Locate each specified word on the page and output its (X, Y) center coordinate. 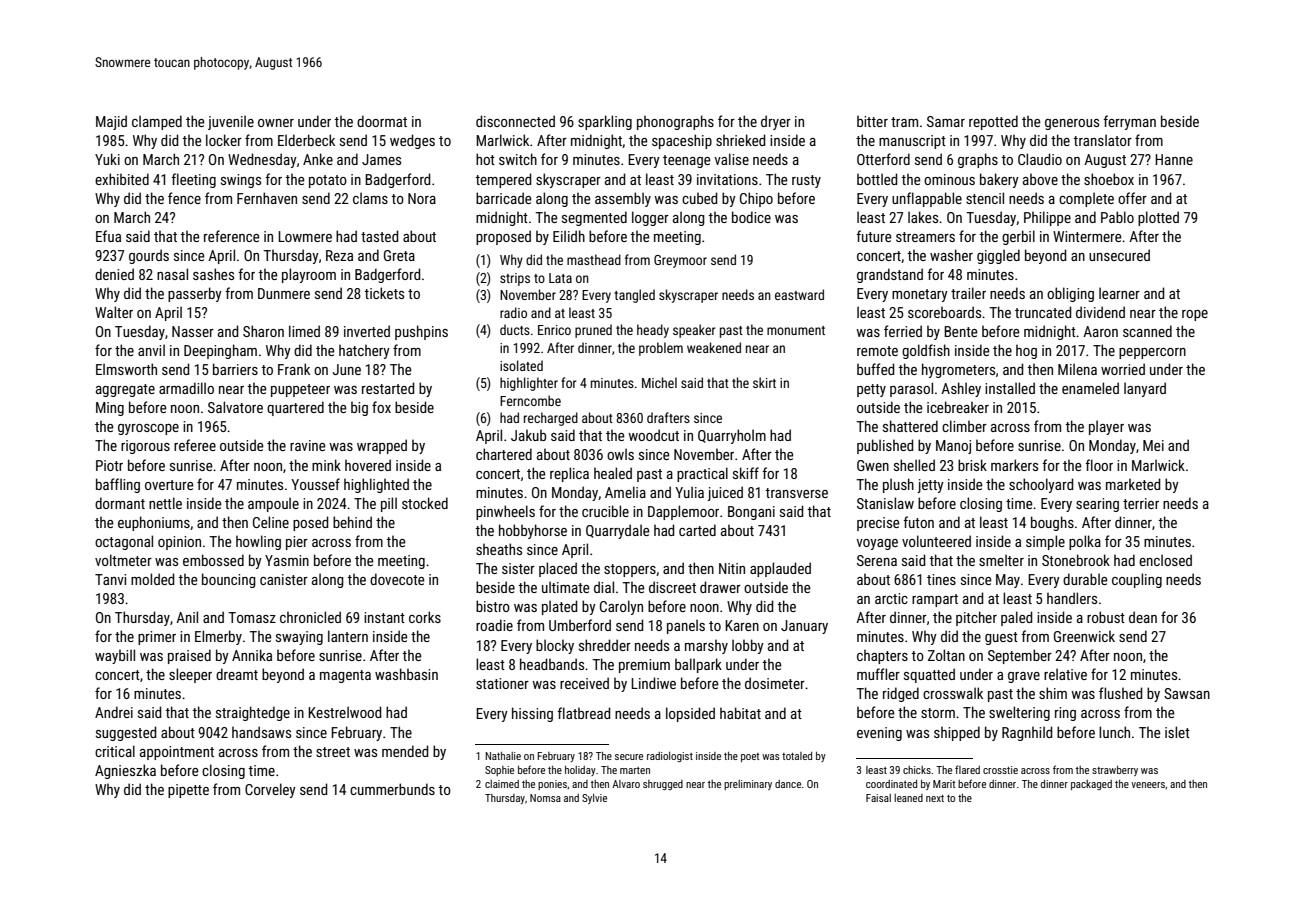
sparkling (605, 122)
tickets (384, 293)
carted (697, 530)
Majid (111, 122)
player (1106, 427)
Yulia (689, 492)
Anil (187, 617)
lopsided (690, 714)
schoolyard (1041, 485)
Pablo (1117, 217)
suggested (126, 733)
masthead (594, 259)
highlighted (376, 485)
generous (1072, 124)
